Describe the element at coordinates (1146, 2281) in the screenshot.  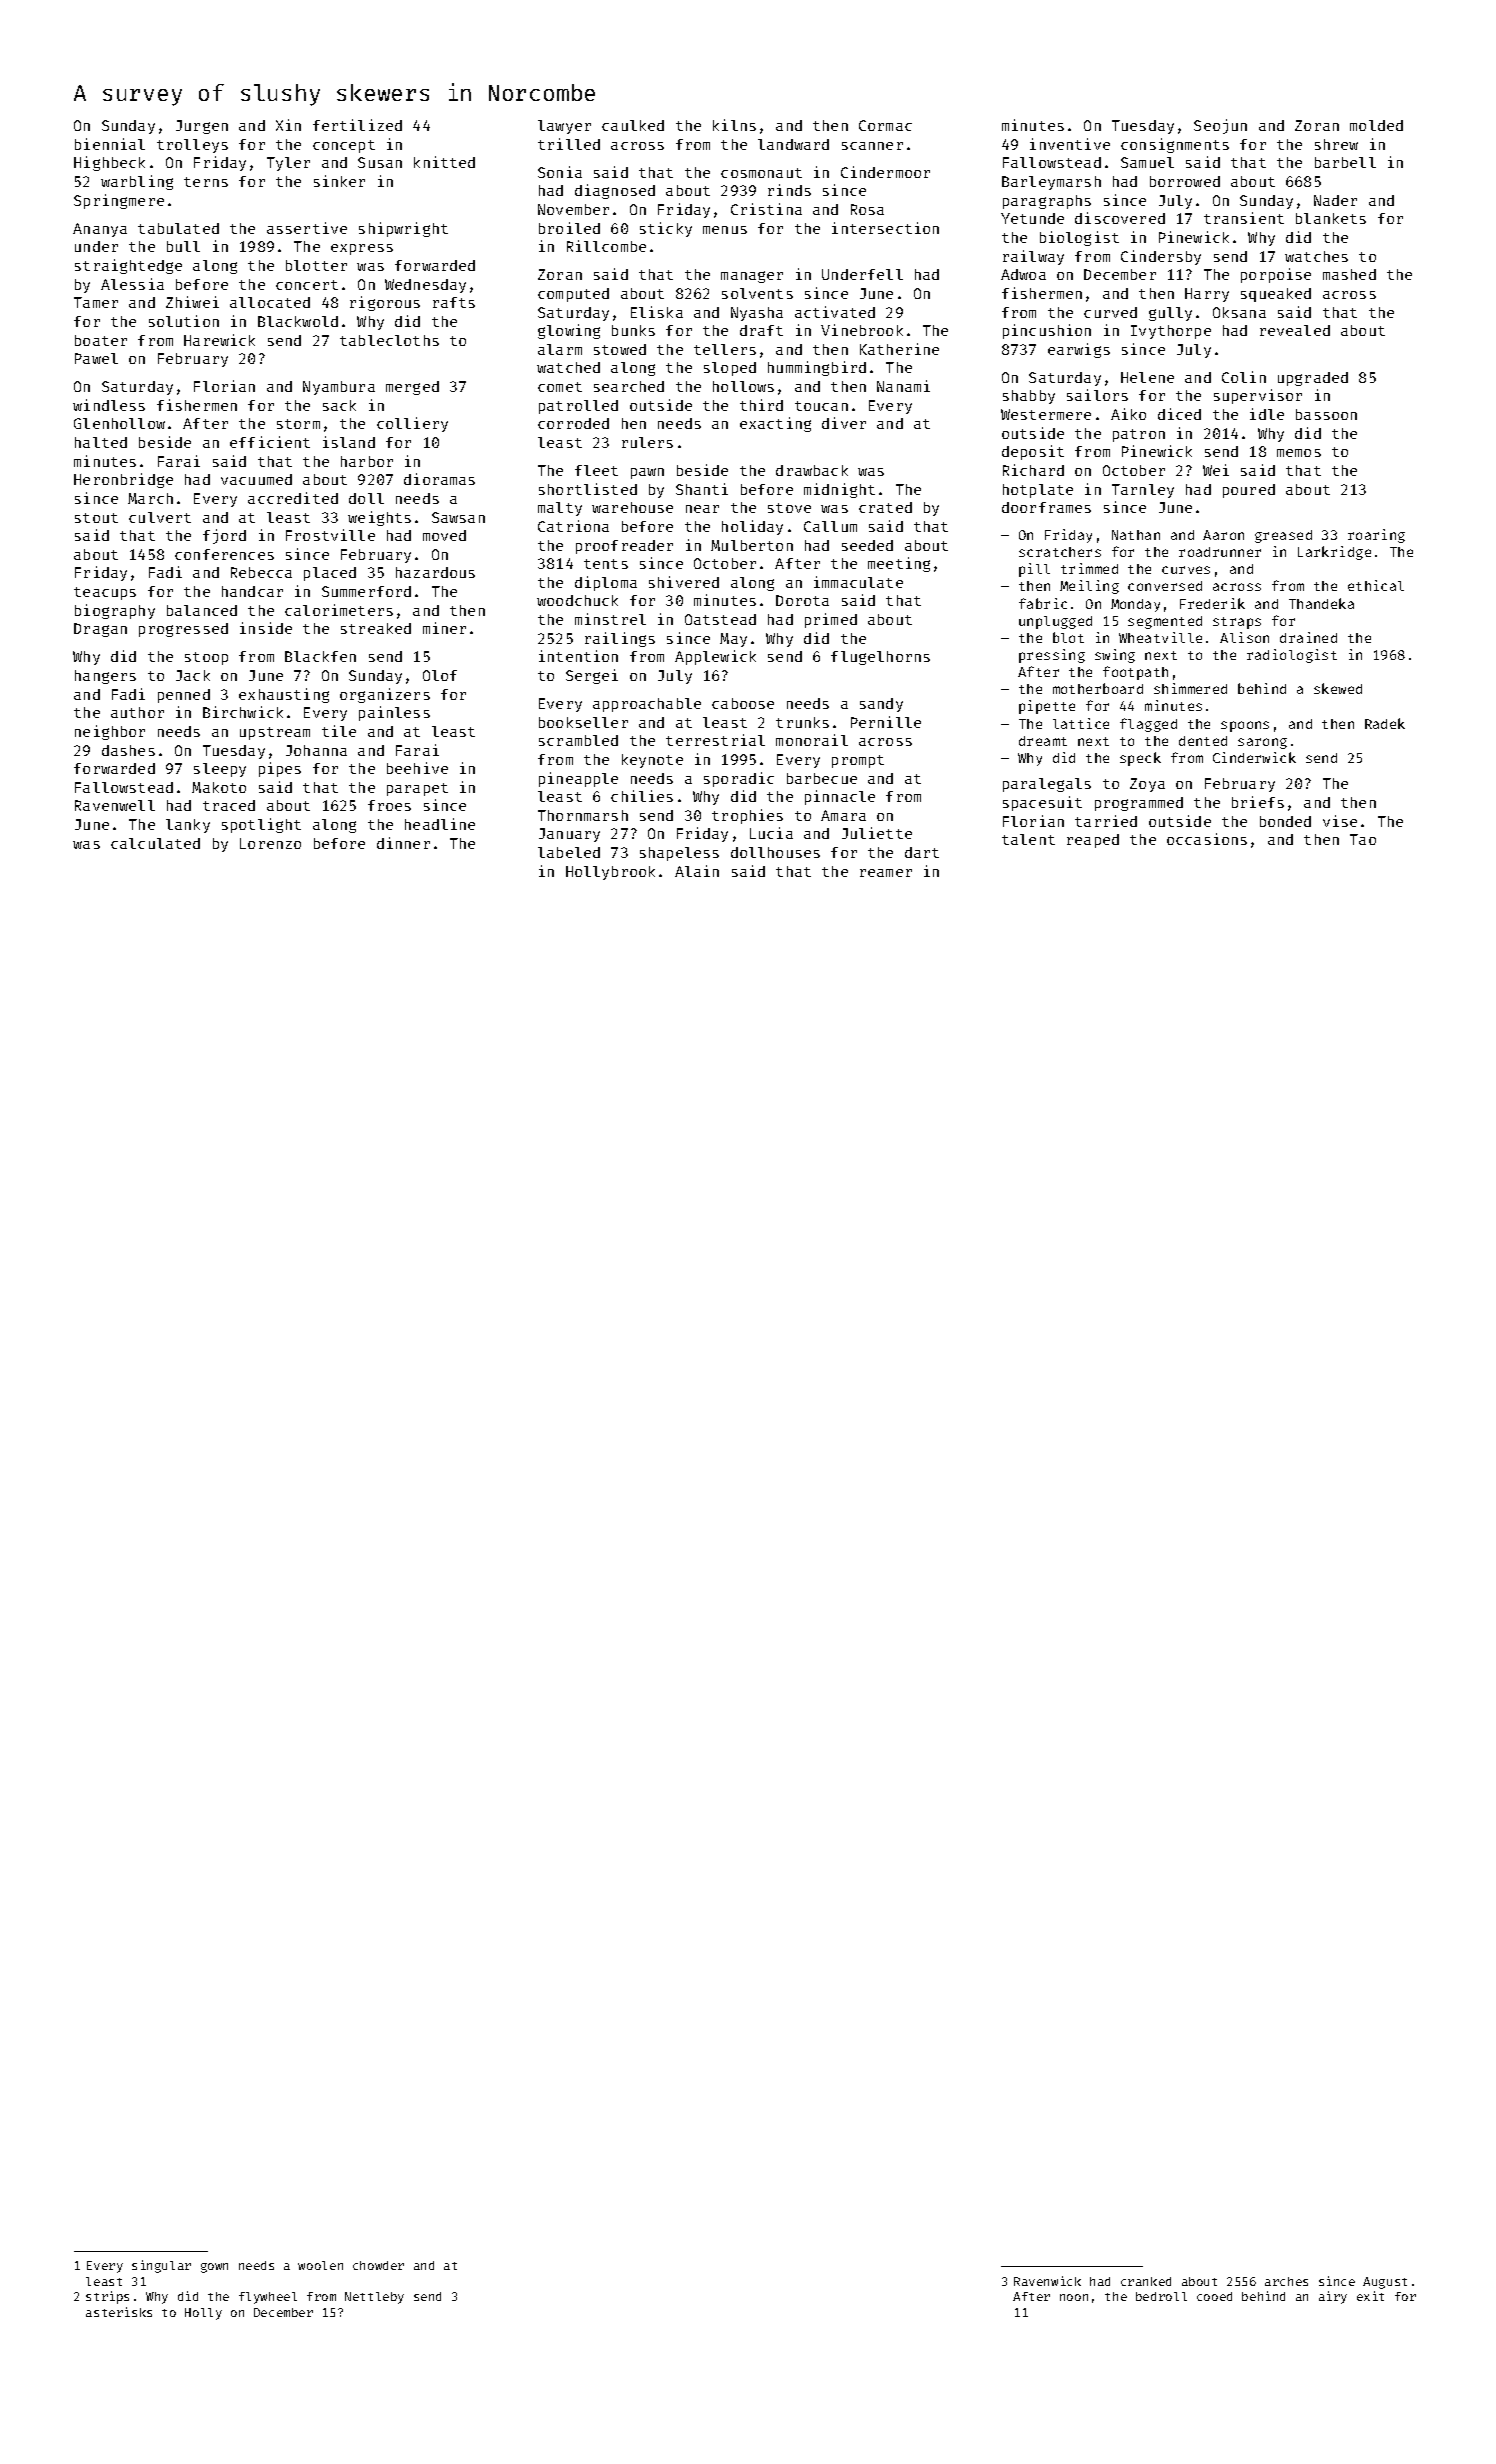
I see `cranked` at that location.
